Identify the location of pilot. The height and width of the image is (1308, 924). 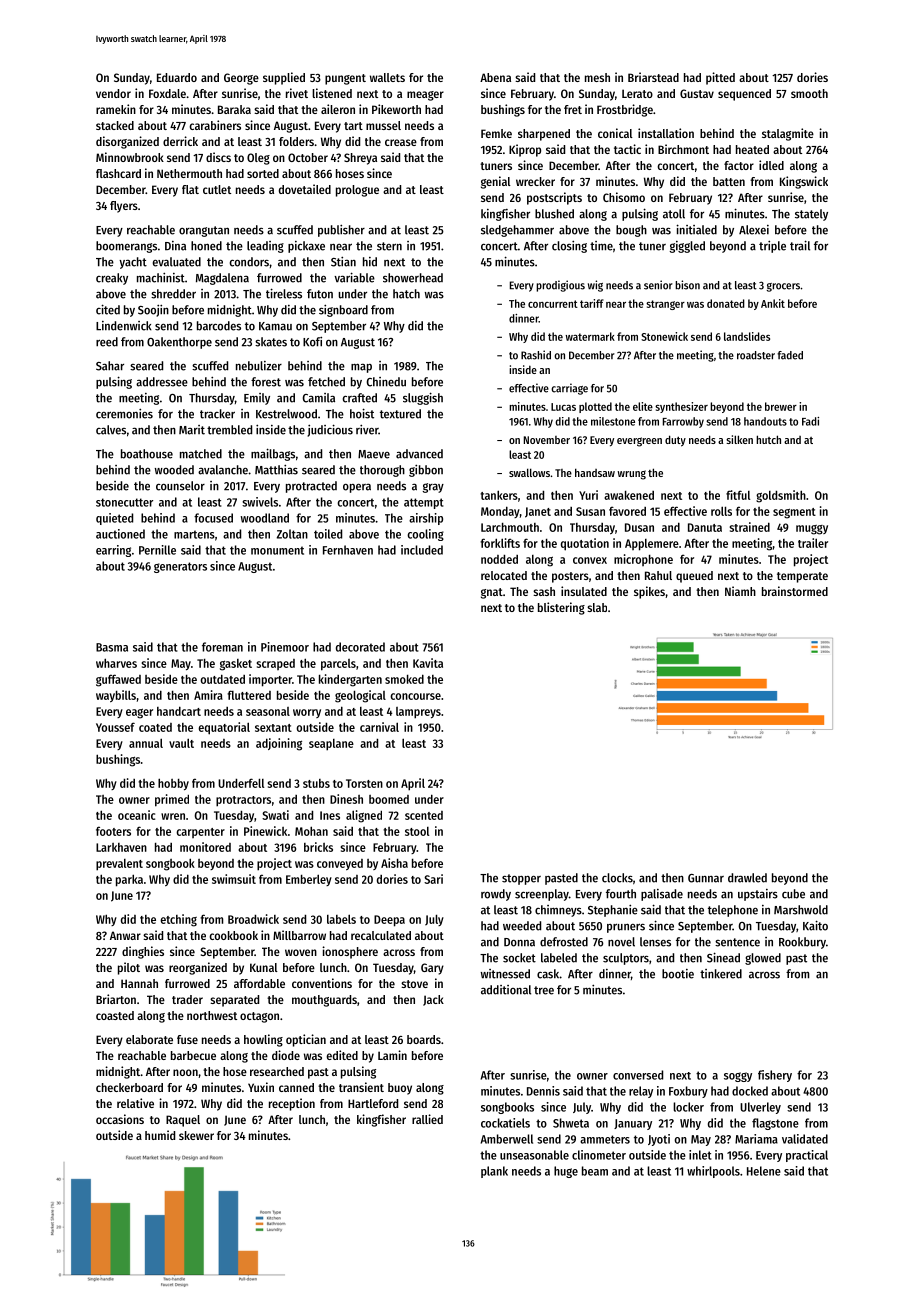
(129, 968).
